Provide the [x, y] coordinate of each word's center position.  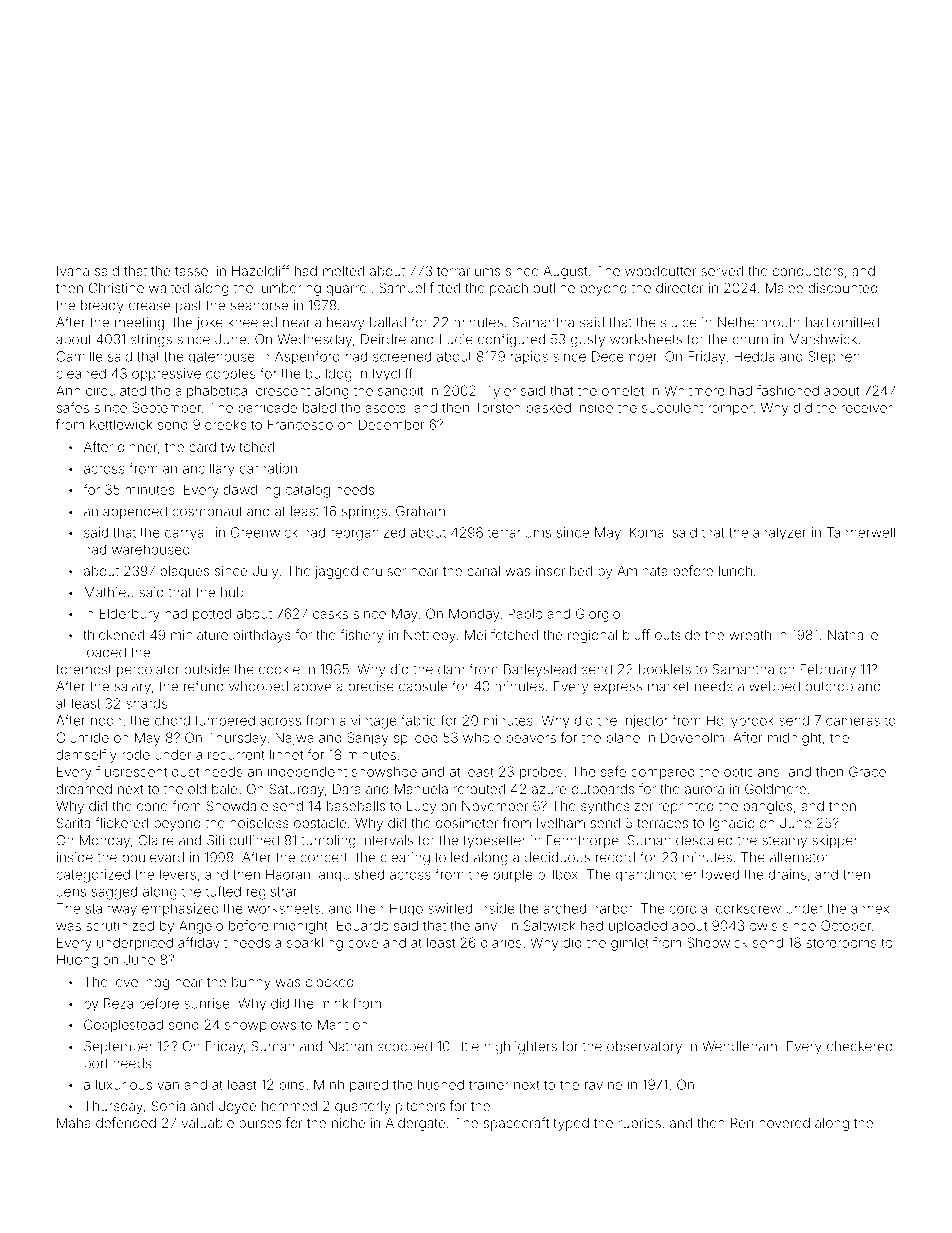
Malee [784, 288]
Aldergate [415, 1124]
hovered [784, 1123]
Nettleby [430, 636]
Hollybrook [740, 722]
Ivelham [561, 823]
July [265, 572]
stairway [111, 910]
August [565, 272]
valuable [208, 1123]
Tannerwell [861, 532]
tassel [193, 271]
